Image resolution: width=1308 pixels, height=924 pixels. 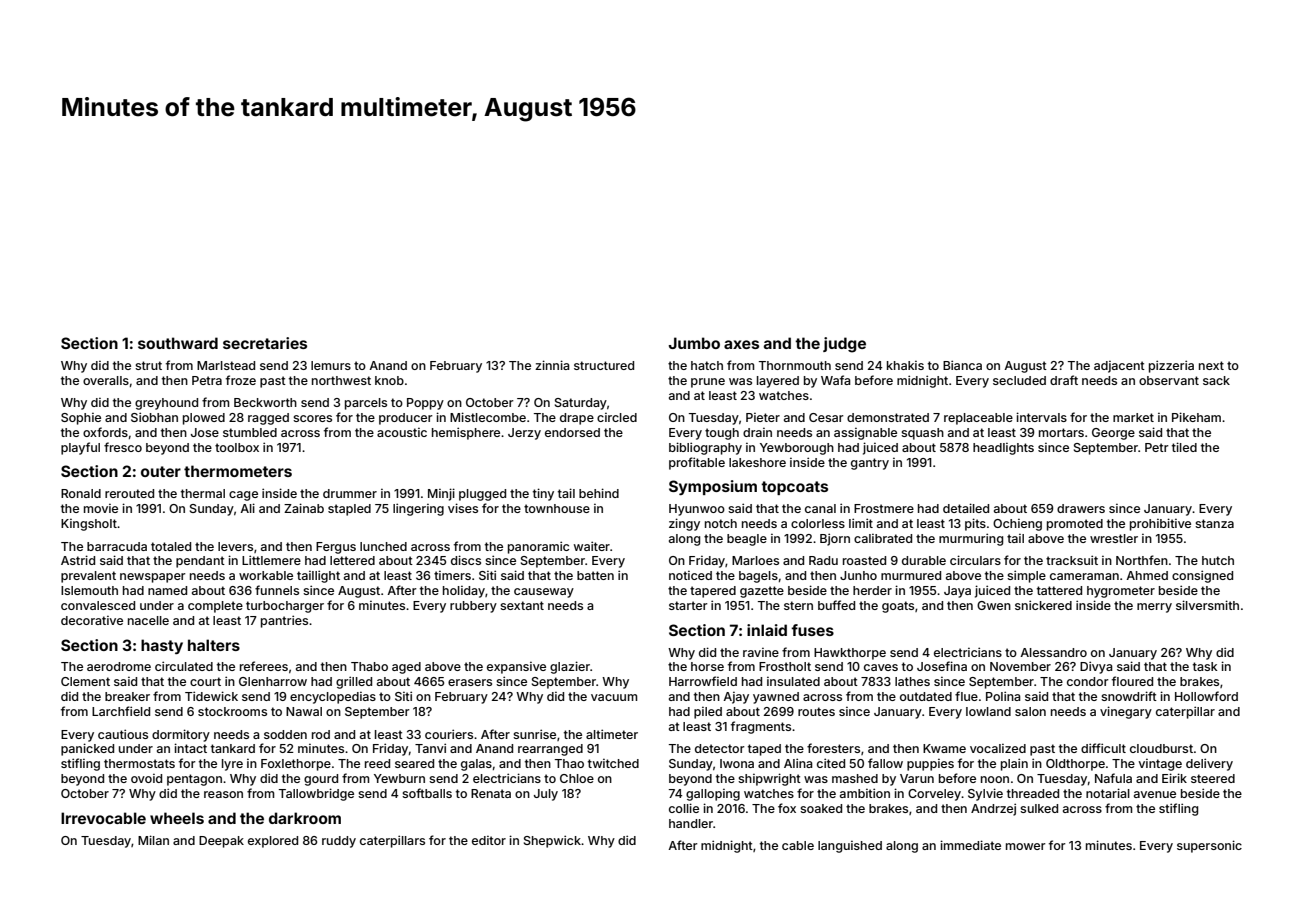 What do you see at coordinates (691, 823) in the page?
I see `handler` at bounding box center [691, 823].
